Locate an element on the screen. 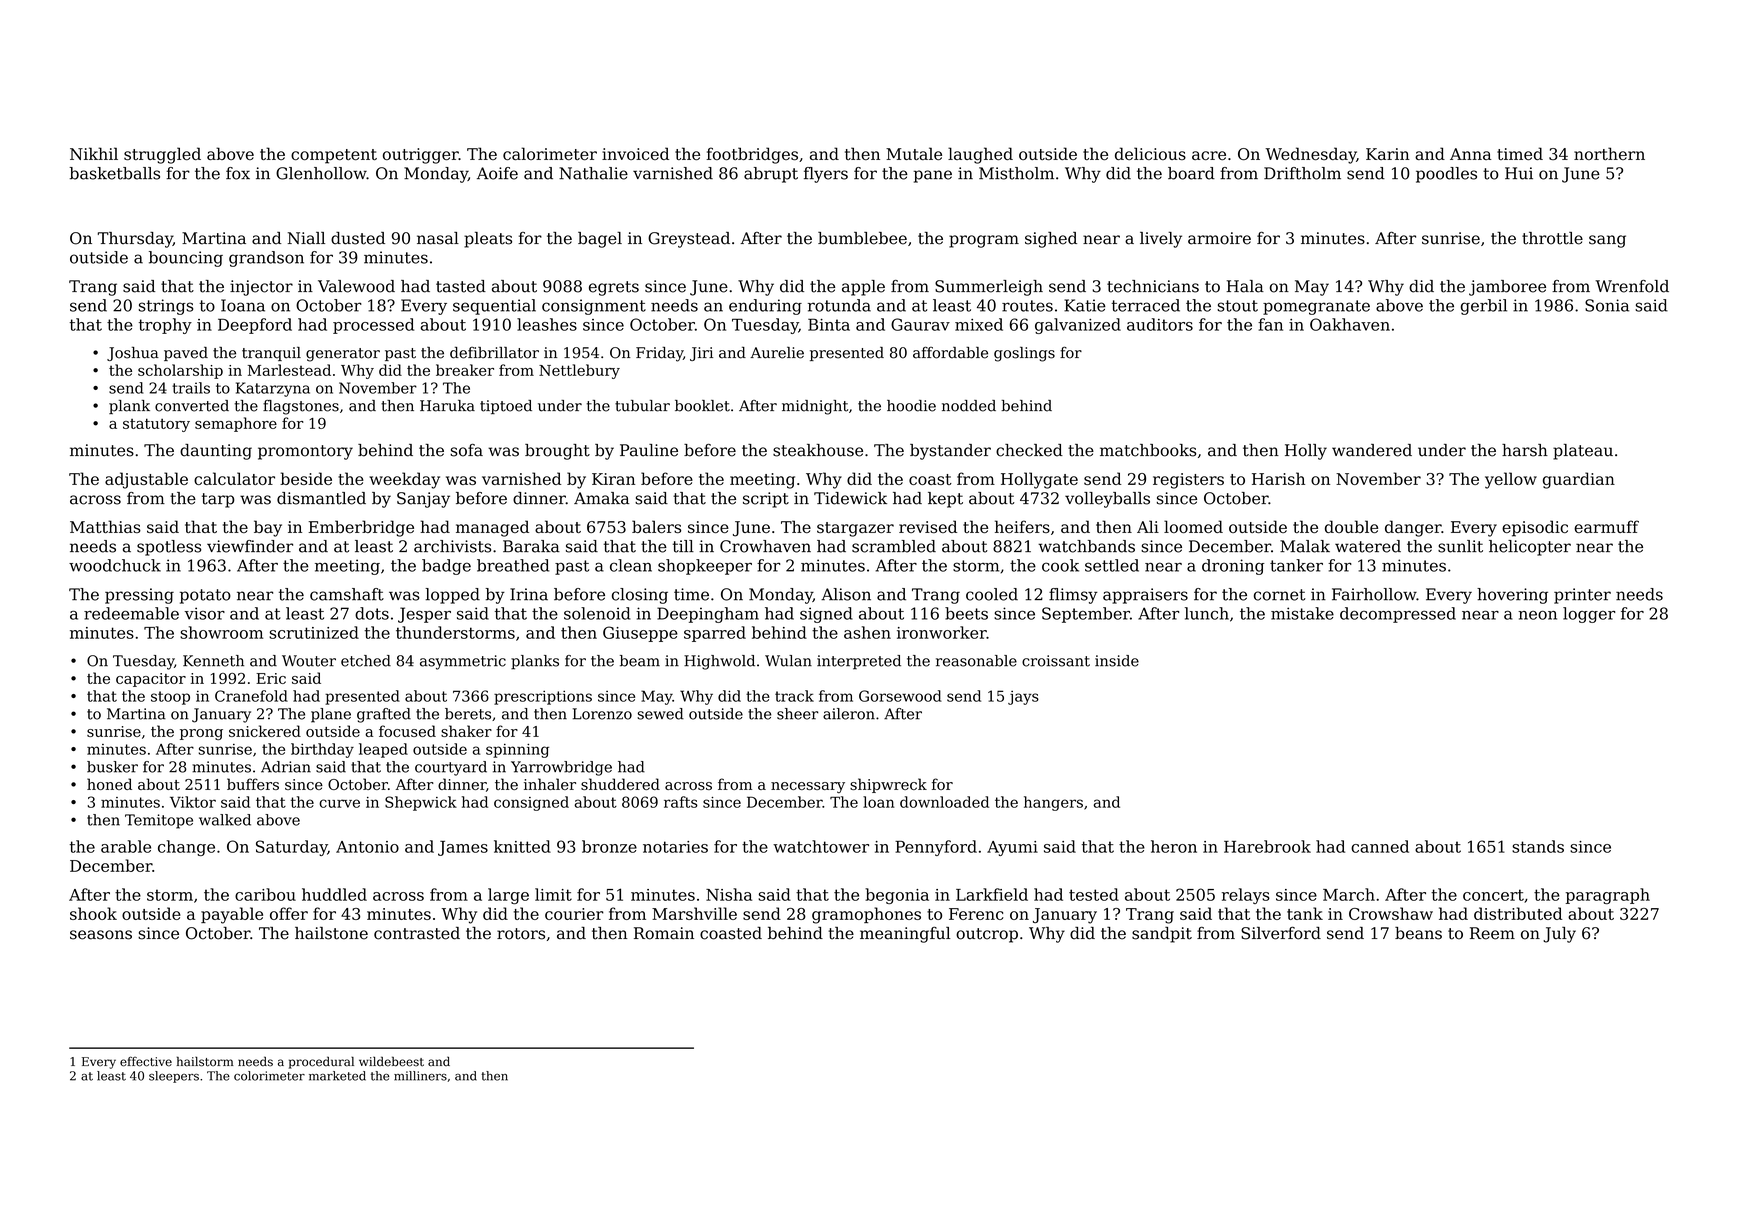 The image size is (1739, 1230). Mutale is located at coordinates (914, 153).
